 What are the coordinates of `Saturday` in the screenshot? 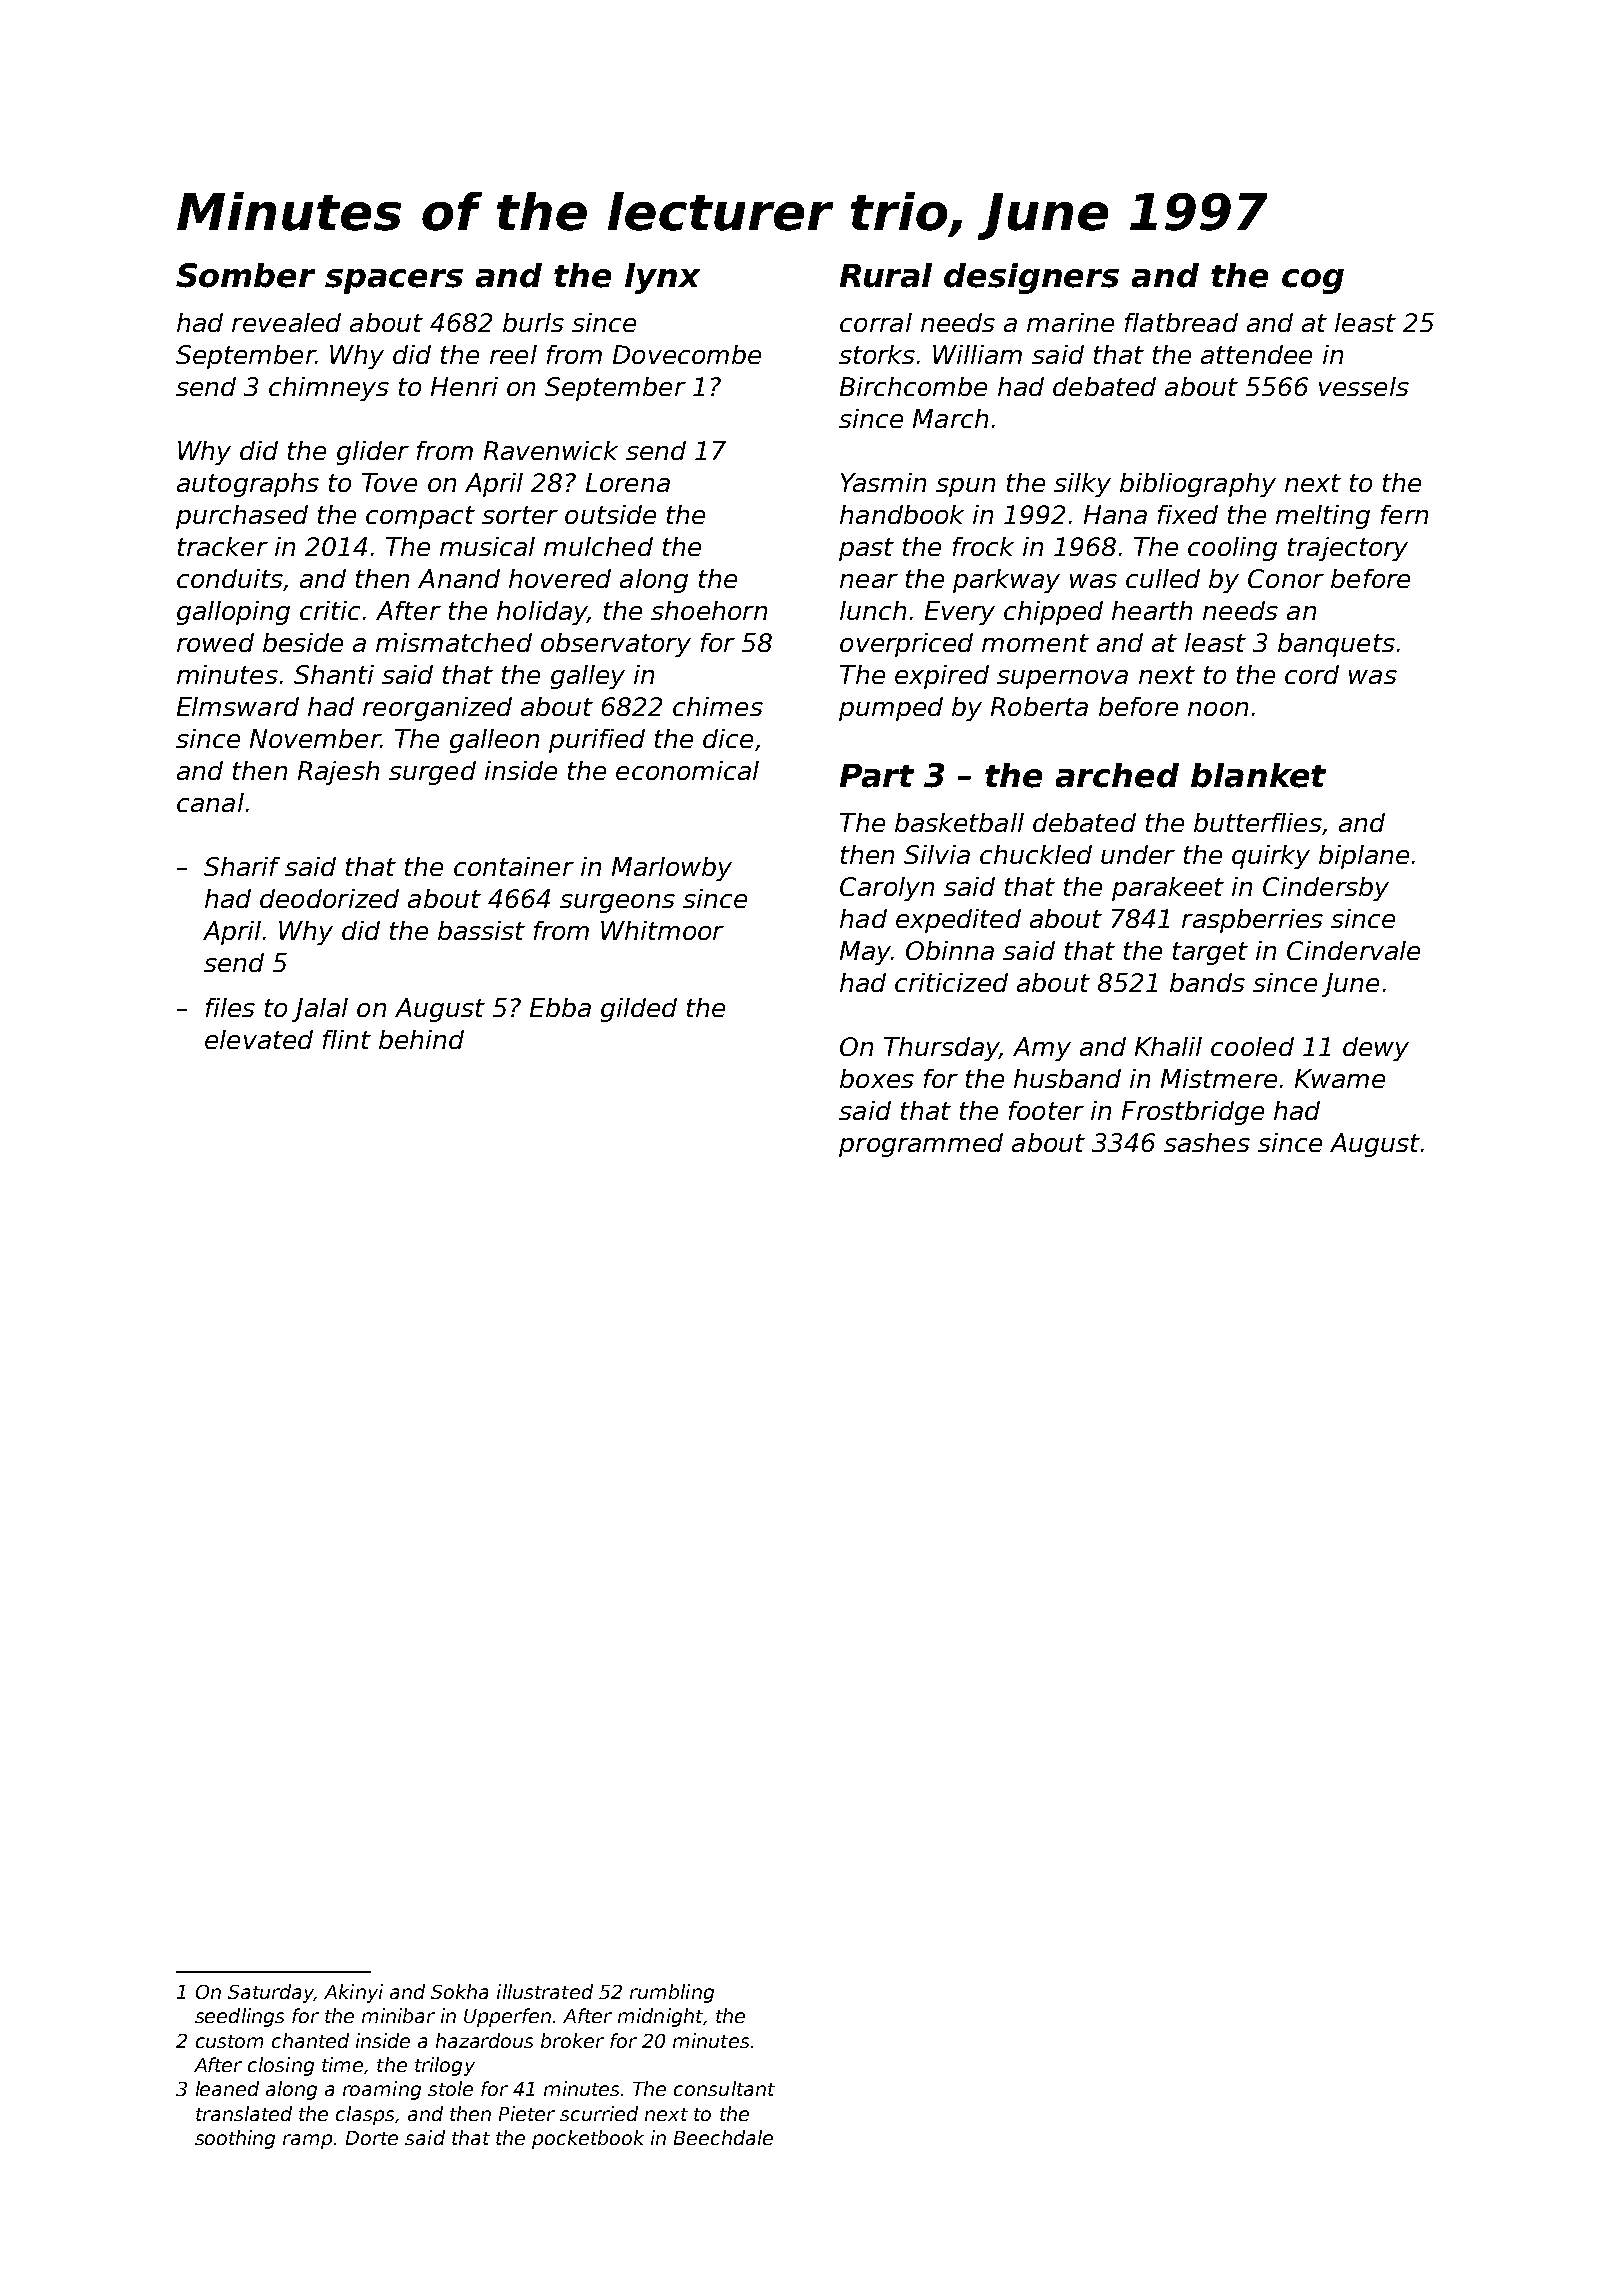 It's located at (271, 1993).
